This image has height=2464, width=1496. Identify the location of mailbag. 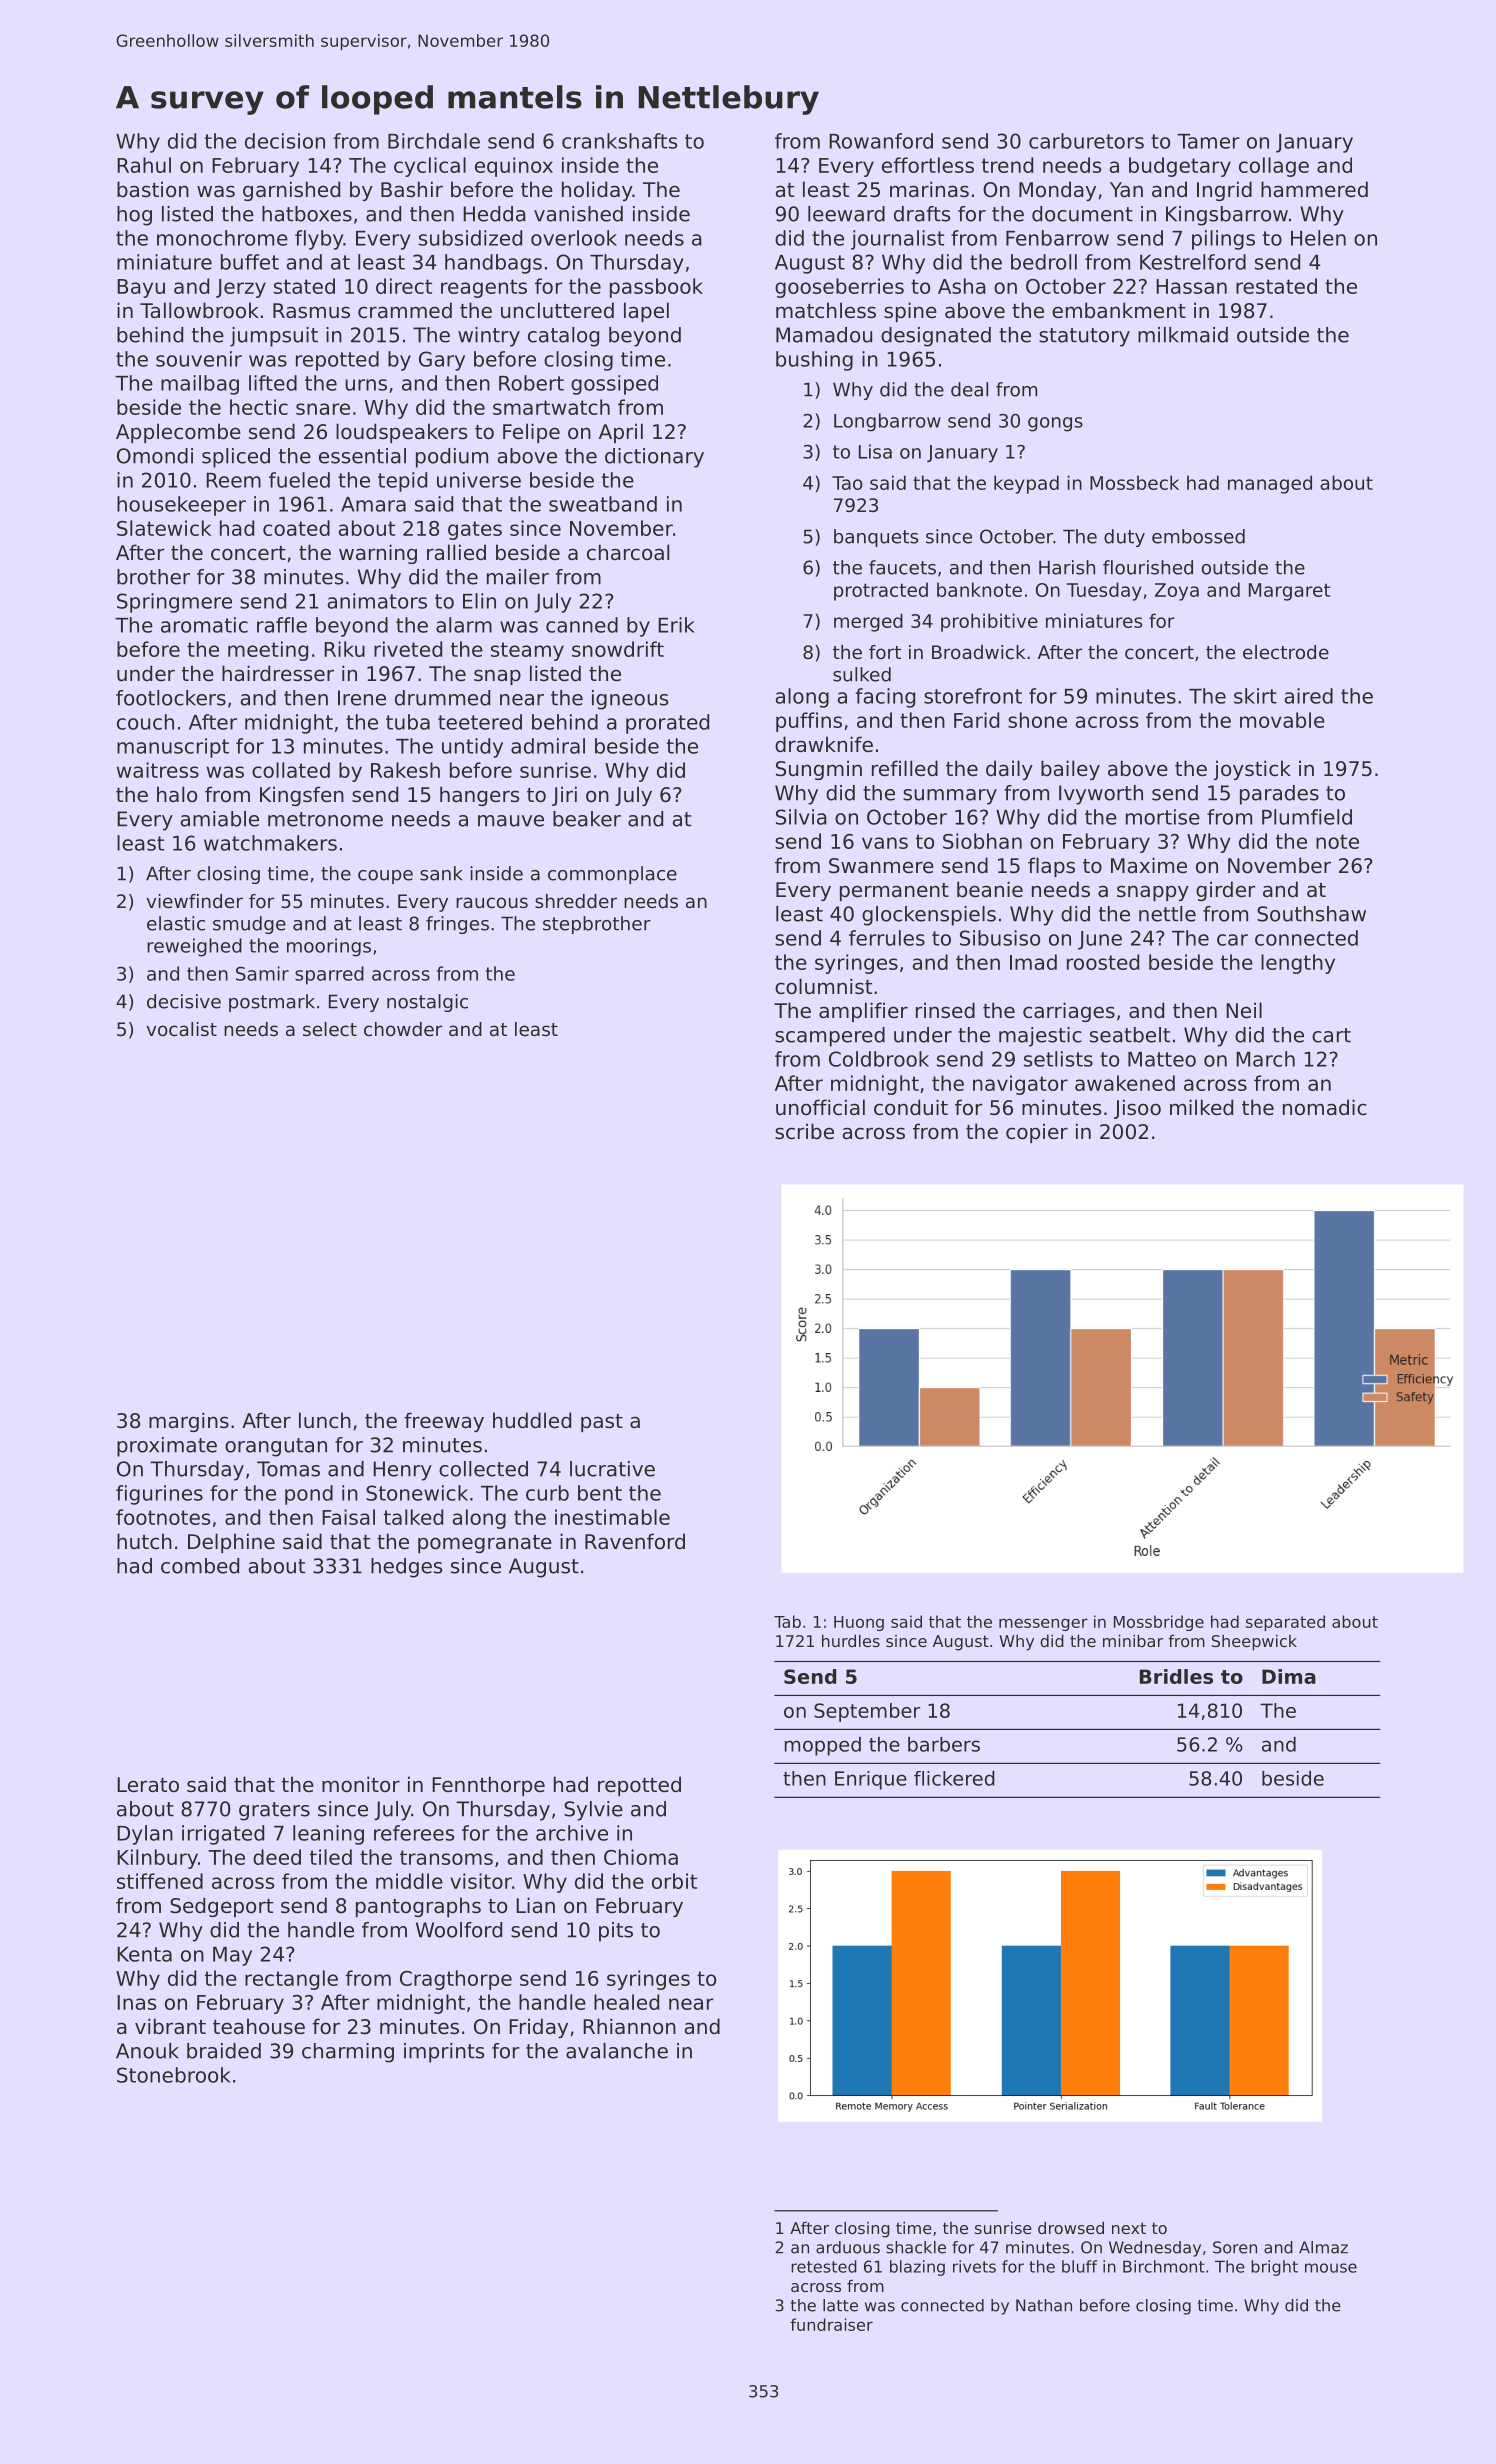
(200, 385).
